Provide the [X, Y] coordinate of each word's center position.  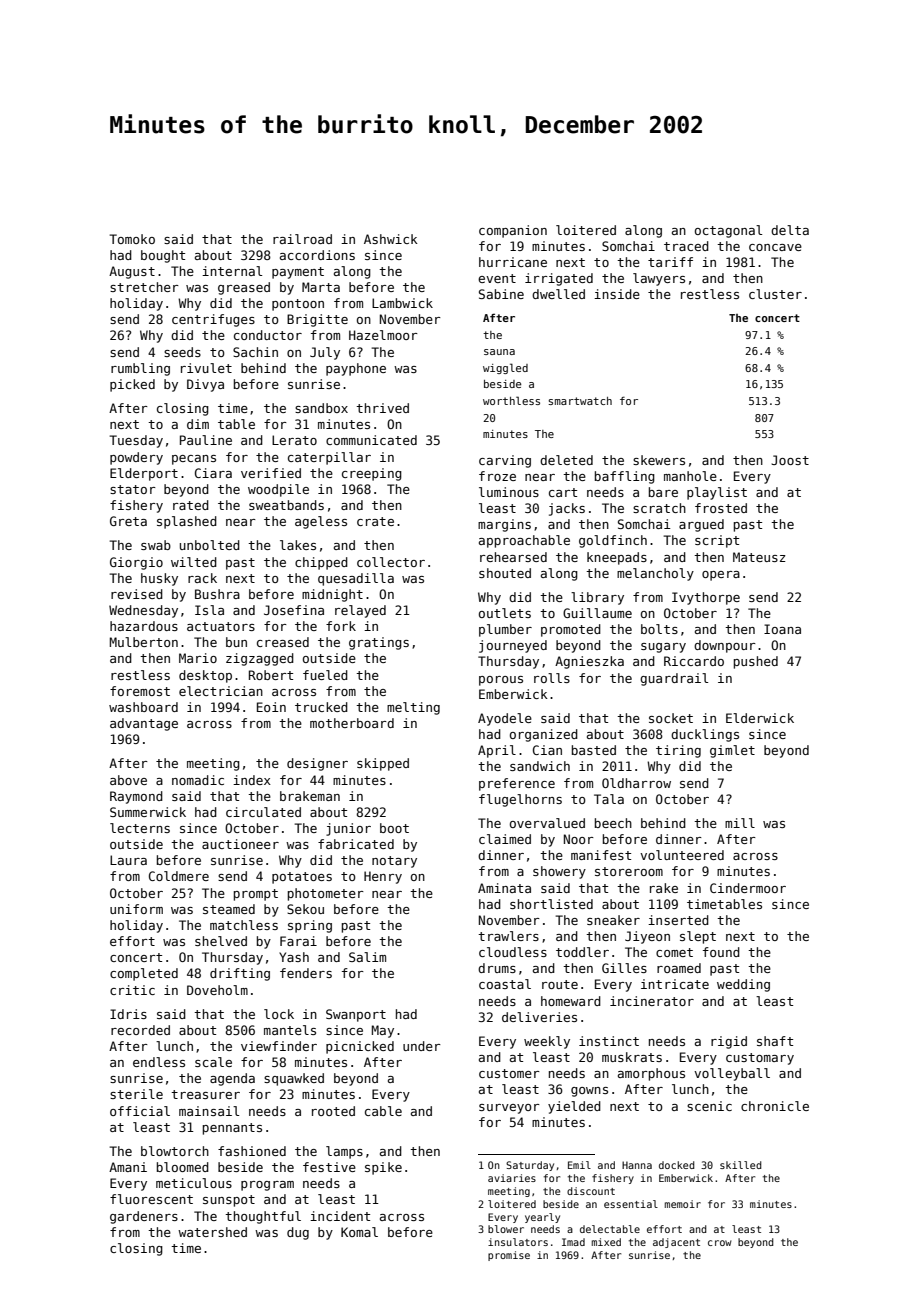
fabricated [356, 844]
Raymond [136, 797]
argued [701, 525]
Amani [128, 1167]
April [497, 751]
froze [497, 476]
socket [671, 718]
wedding [743, 985]
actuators [221, 626]
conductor [268, 335]
